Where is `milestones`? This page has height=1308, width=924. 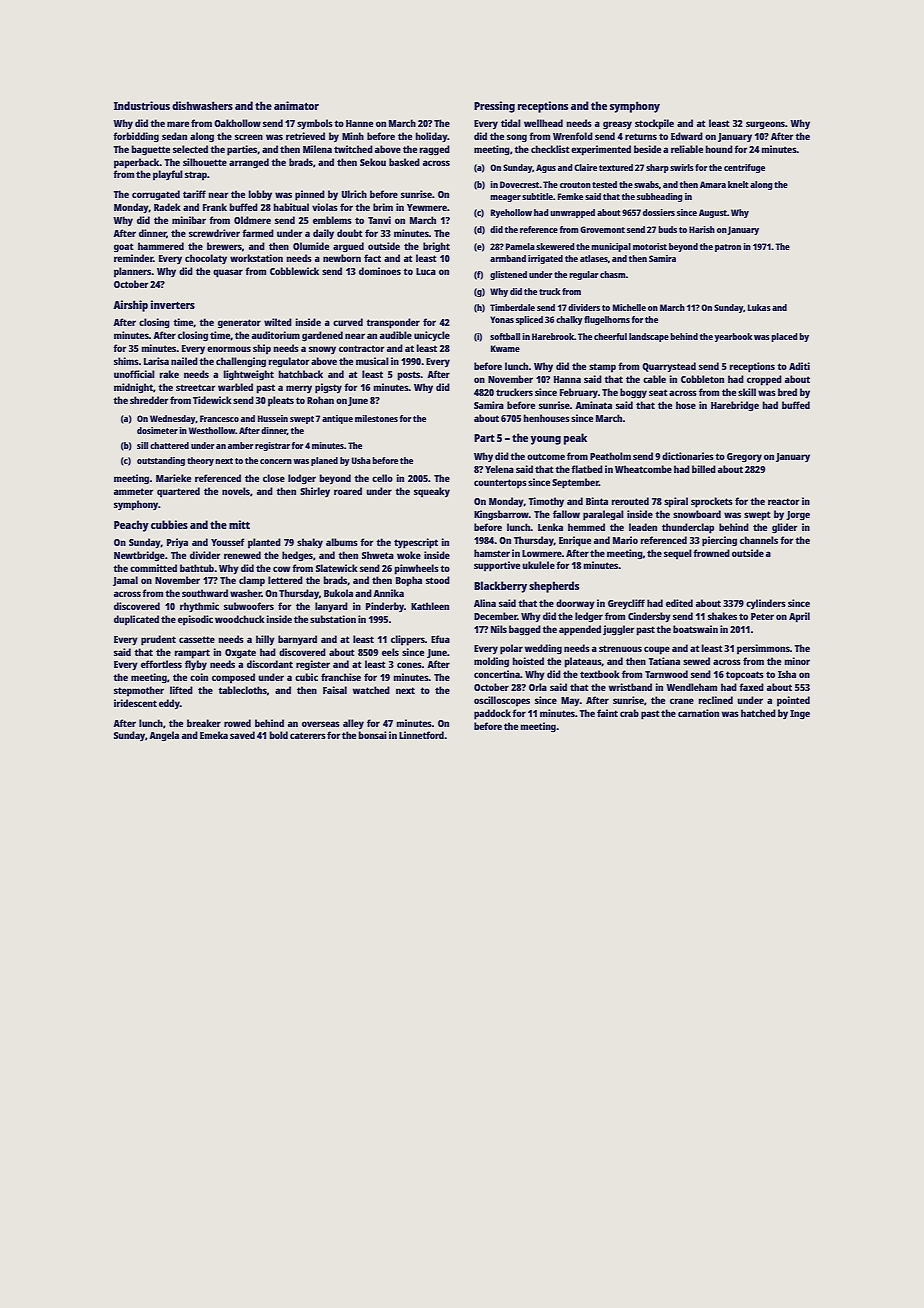 milestones is located at coordinates (376, 418).
